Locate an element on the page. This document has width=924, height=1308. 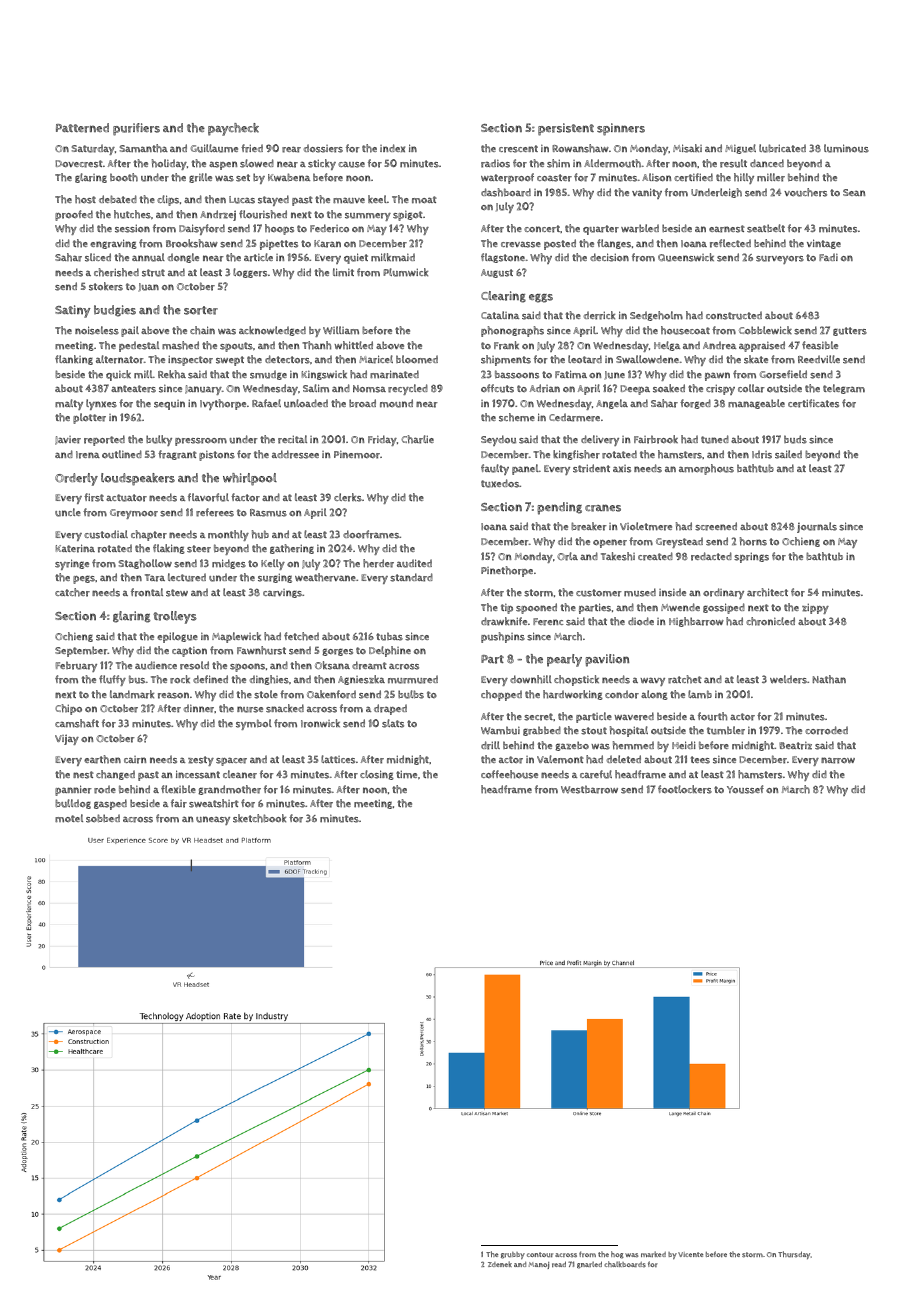
cleaner is located at coordinates (240, 774).
